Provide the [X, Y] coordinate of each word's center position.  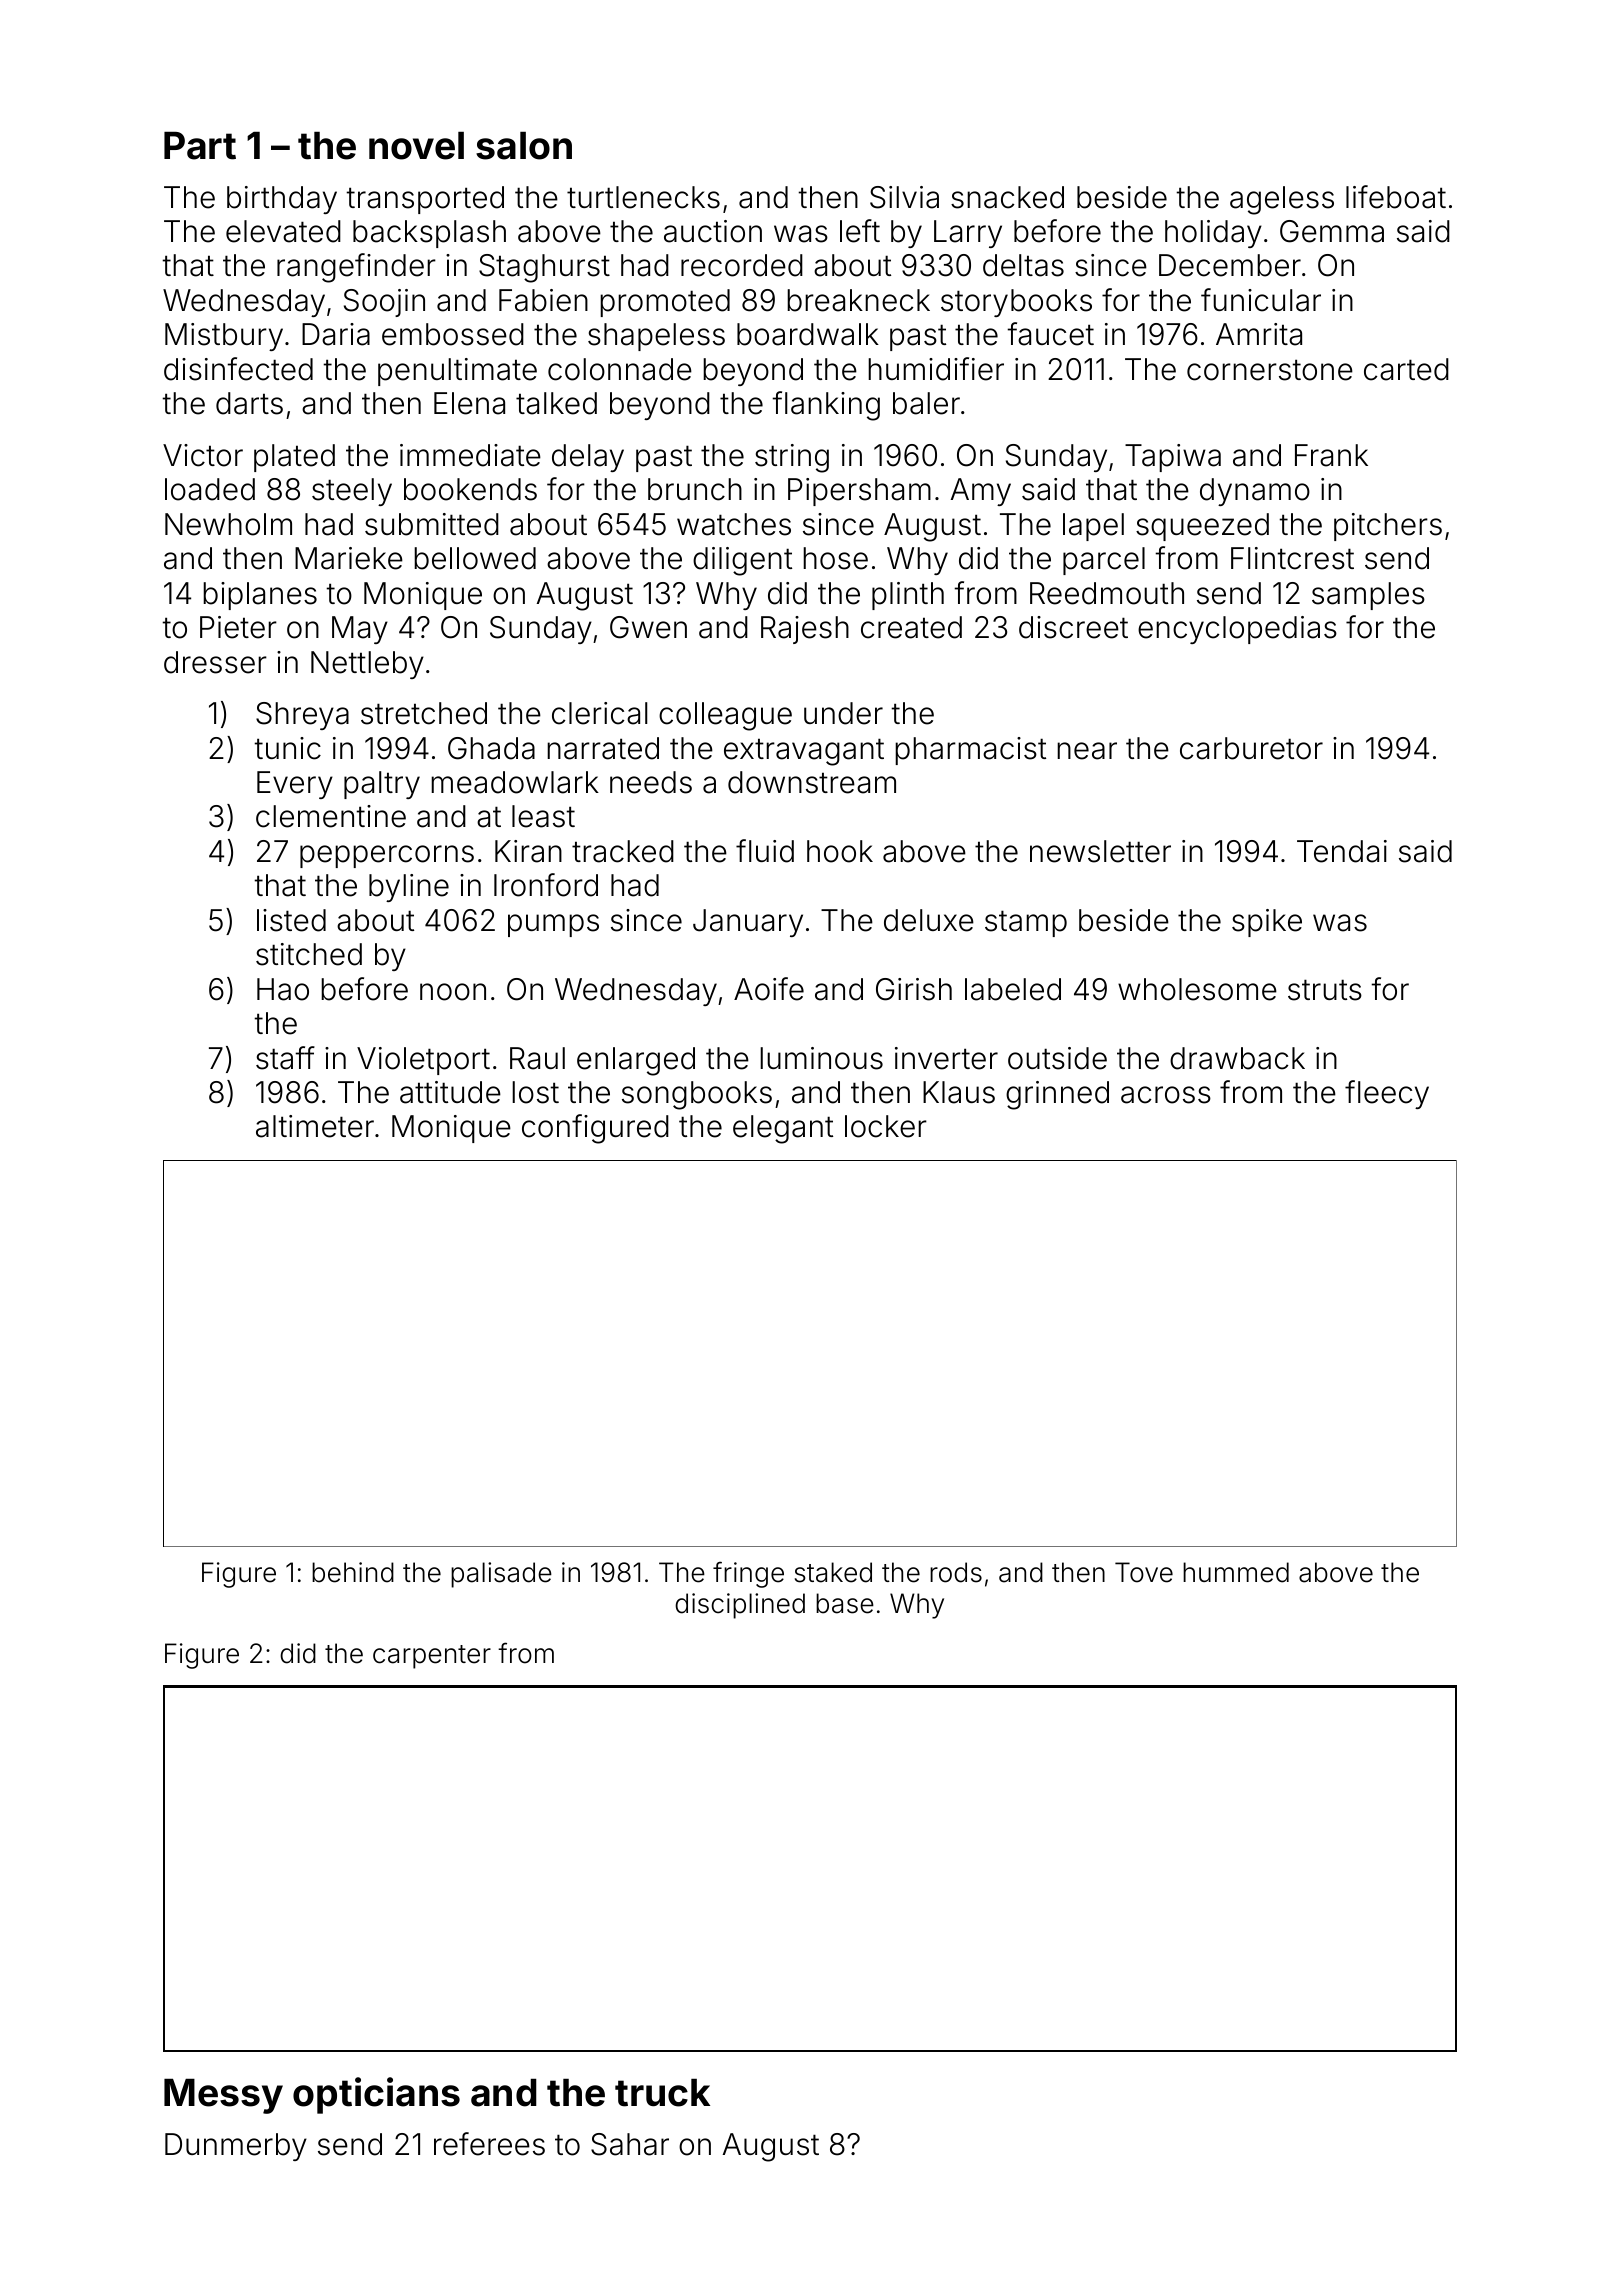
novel [416, 146]
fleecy [1387, 1094]
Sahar [630, 2144]
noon [453, 992]
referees [489, 2144]
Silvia [904, 197]
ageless [1282, 200]
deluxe [929, 920]
